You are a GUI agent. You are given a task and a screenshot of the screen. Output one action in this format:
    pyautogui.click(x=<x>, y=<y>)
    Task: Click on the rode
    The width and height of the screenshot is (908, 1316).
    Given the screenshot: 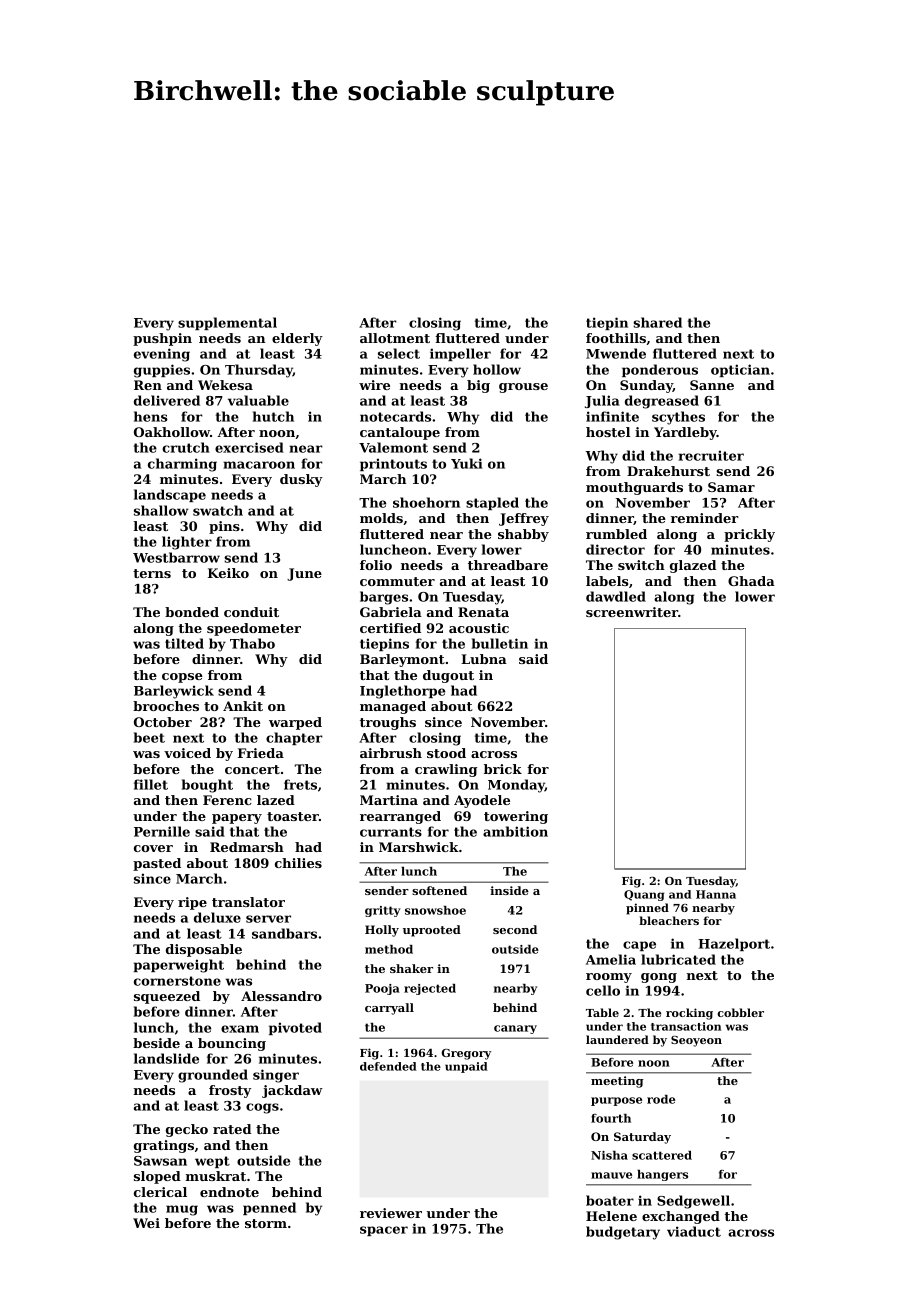 What is the action you would take?
    pyautogui.click(x=661, y=1099)
